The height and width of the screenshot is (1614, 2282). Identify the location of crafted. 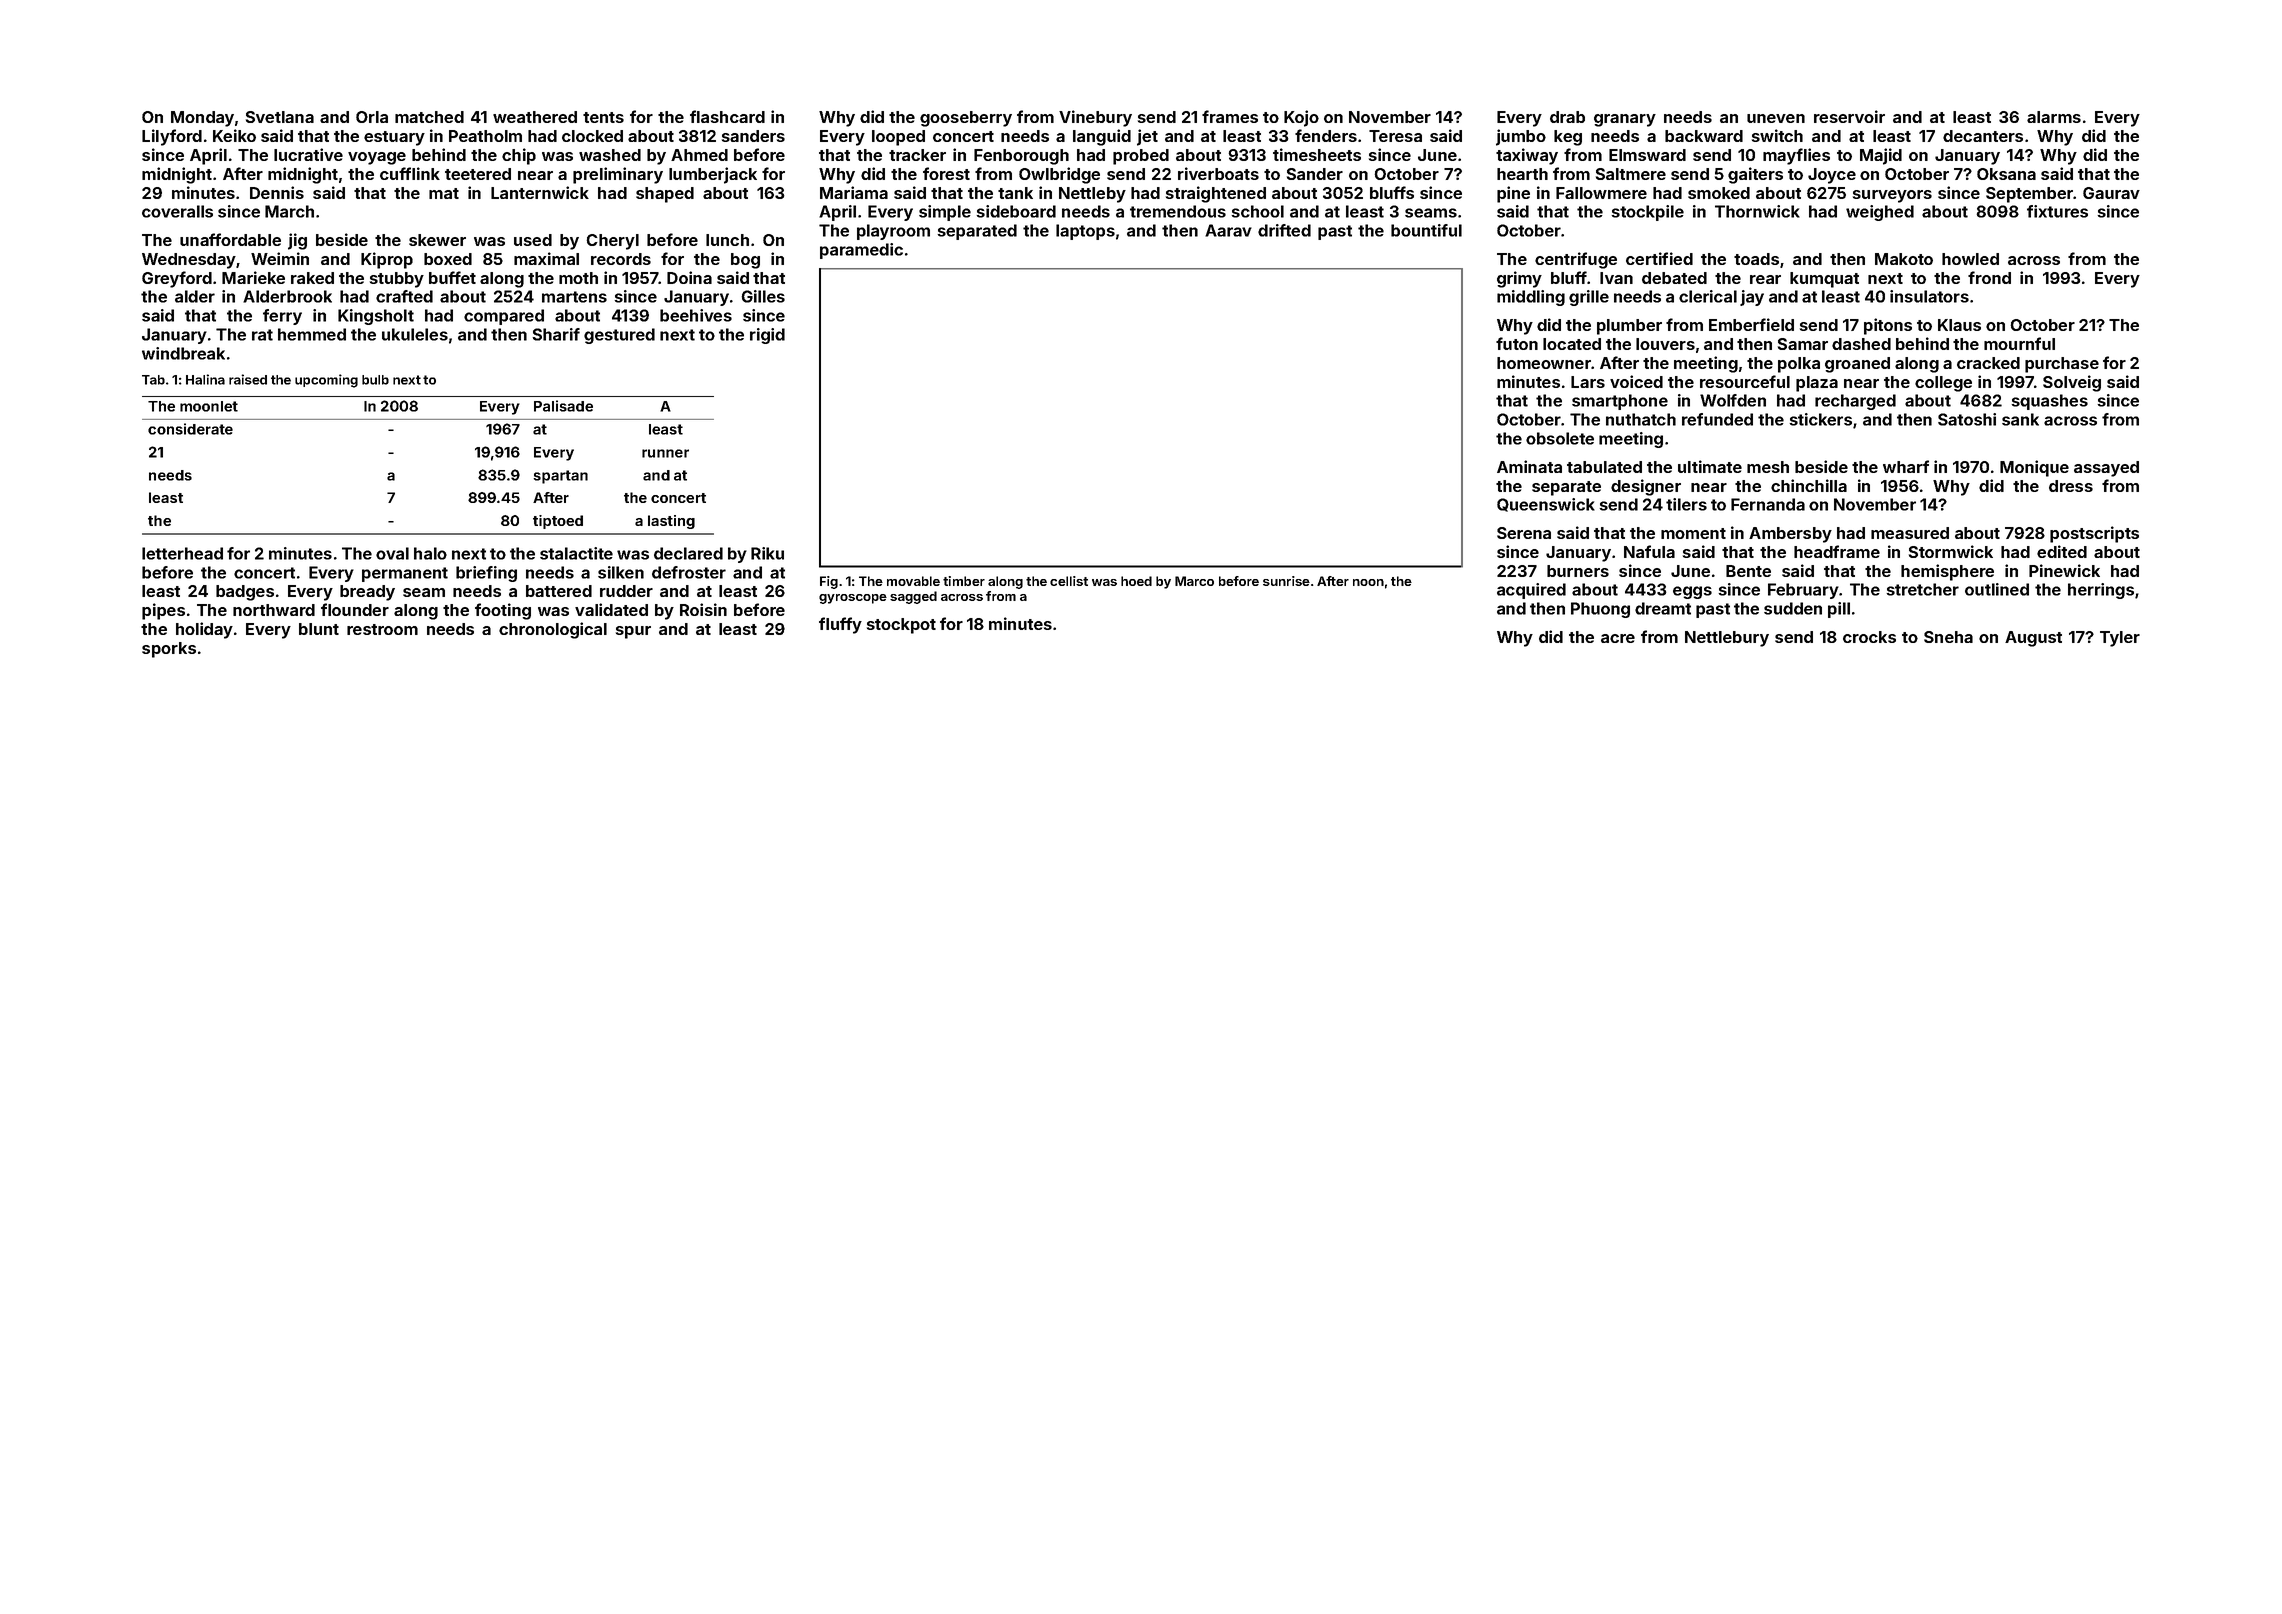
(404, 296).
